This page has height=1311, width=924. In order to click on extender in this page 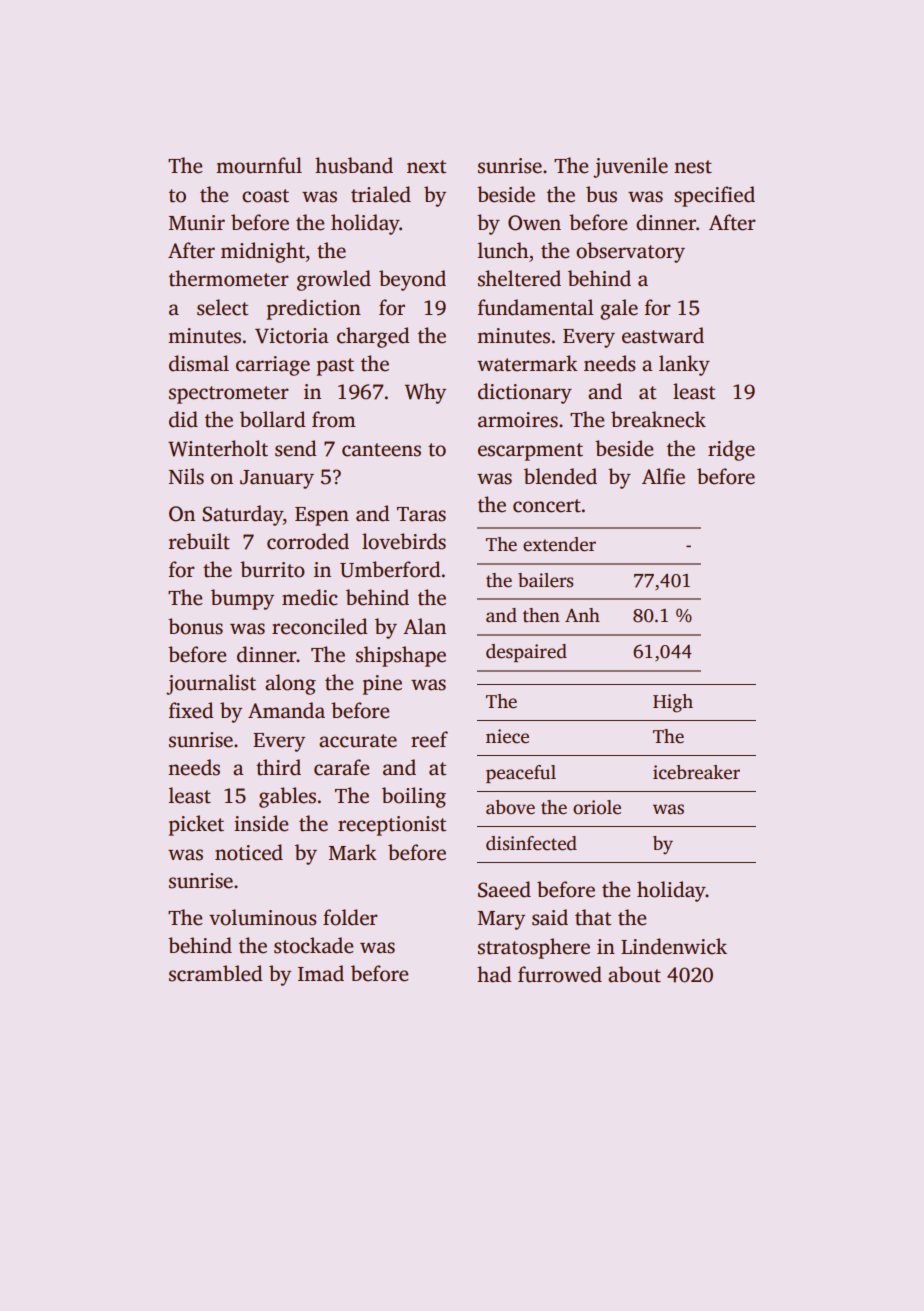, I will do `click(559, 544)`.
